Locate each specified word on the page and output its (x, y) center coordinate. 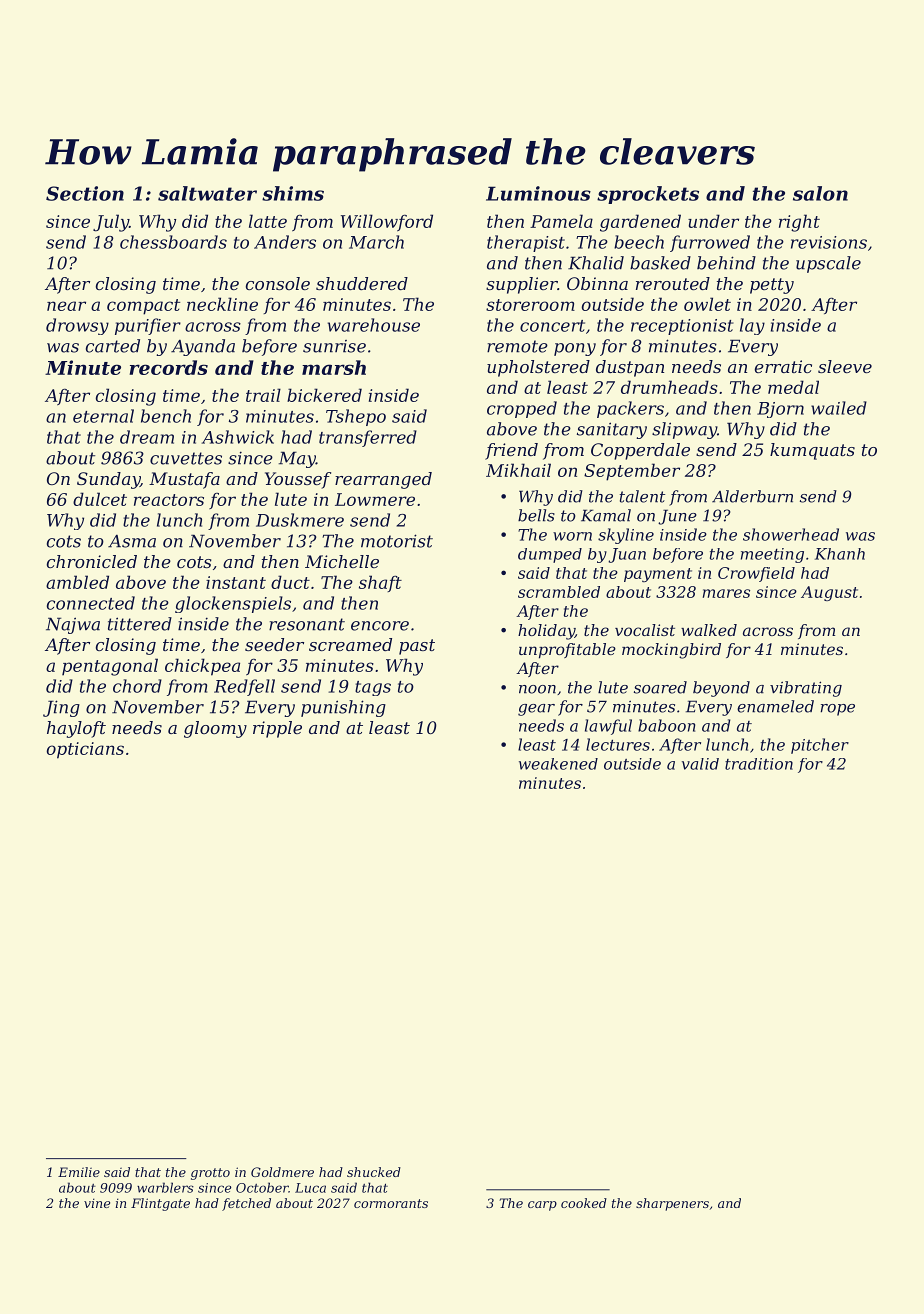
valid (700, 764)
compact (143, 307)
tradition (759, 764)
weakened (558, 764)
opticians (85, 750)
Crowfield (756, 574)
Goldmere (282, 1172)
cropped (522, 409)
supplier (522, 285)
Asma (132, 541)
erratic (783, 366)
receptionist (682, 327)
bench (166, 416)
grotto (210, 1174)
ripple (277, 729)
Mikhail (518, 470)
